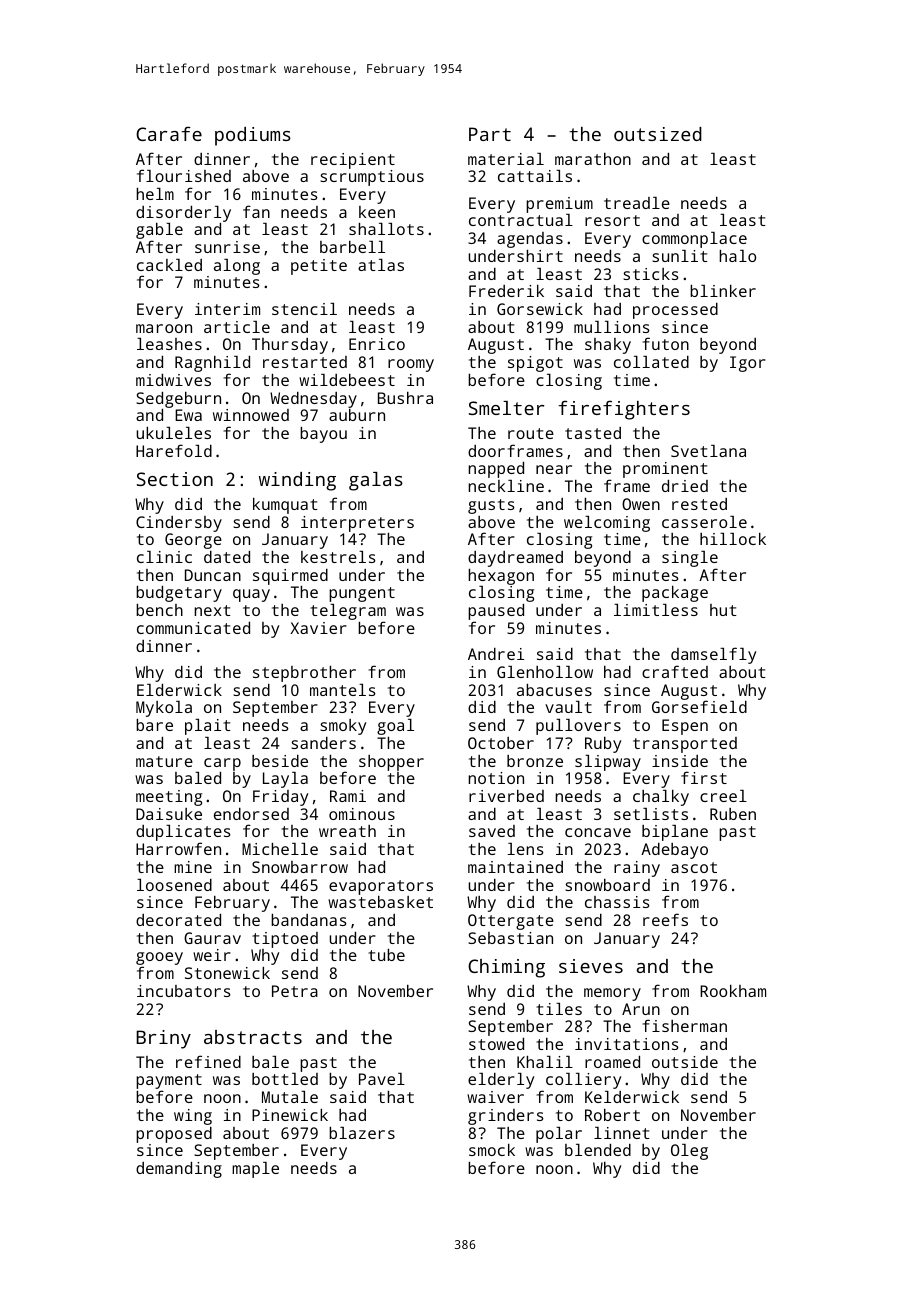 The width and height of the screenshot is (908, 1316). What do you see at coordinates (255, 1170) in the screenshot?
I see `maple` at bounding box center [255, 1170].
